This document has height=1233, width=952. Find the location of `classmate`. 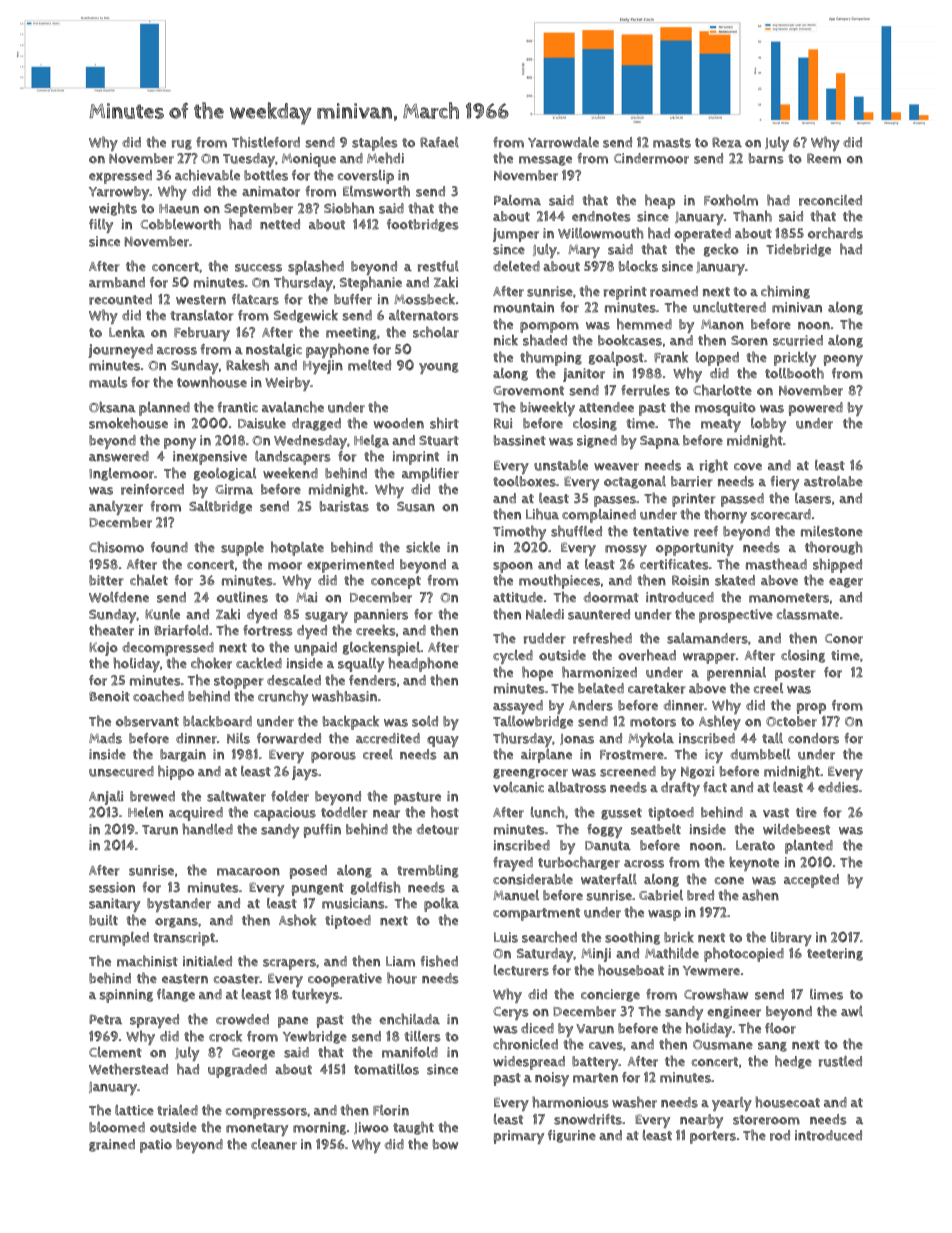

classmate is located at coordinates (808, 614).
